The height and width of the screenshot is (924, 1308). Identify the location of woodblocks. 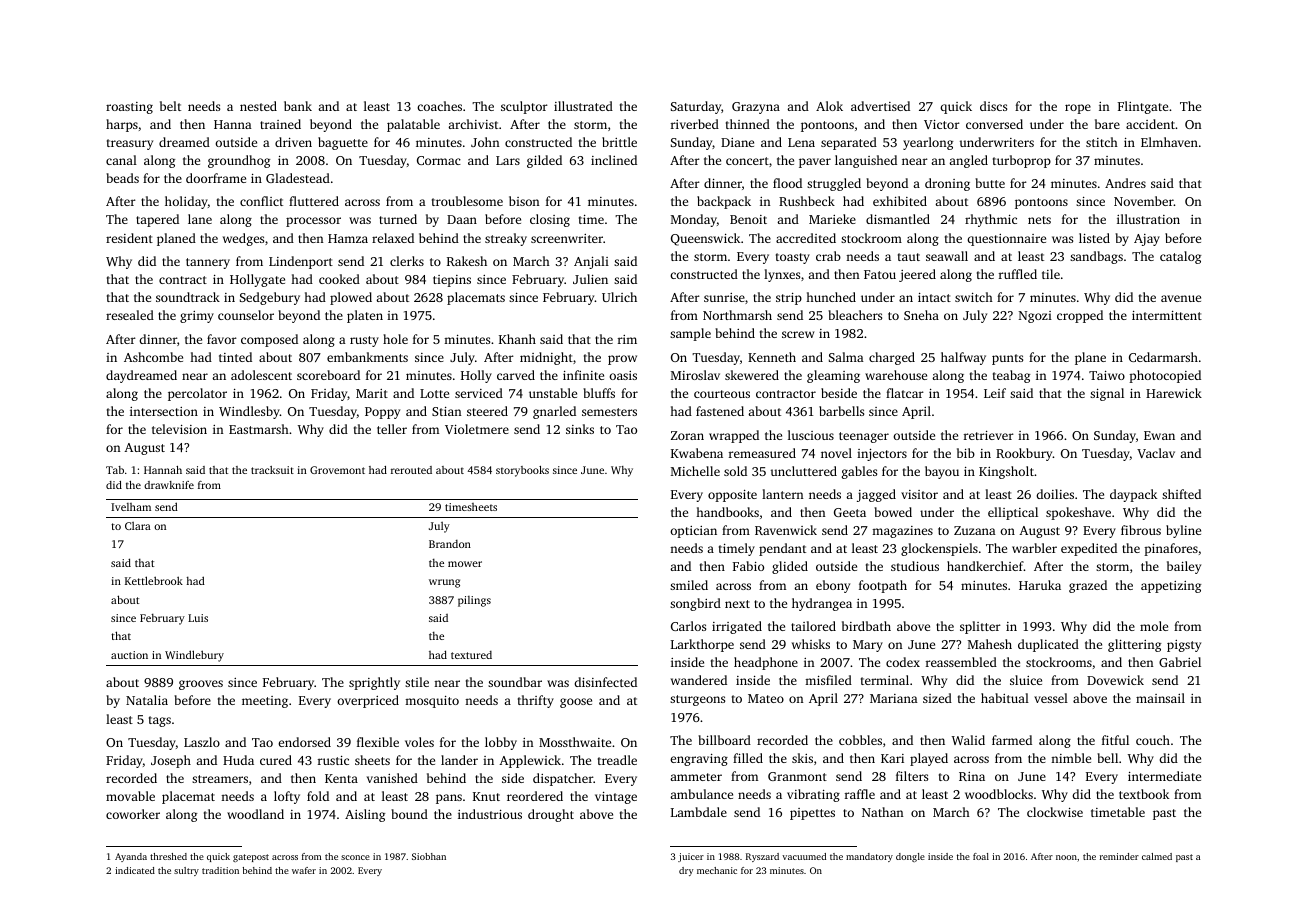
(999, 794).
